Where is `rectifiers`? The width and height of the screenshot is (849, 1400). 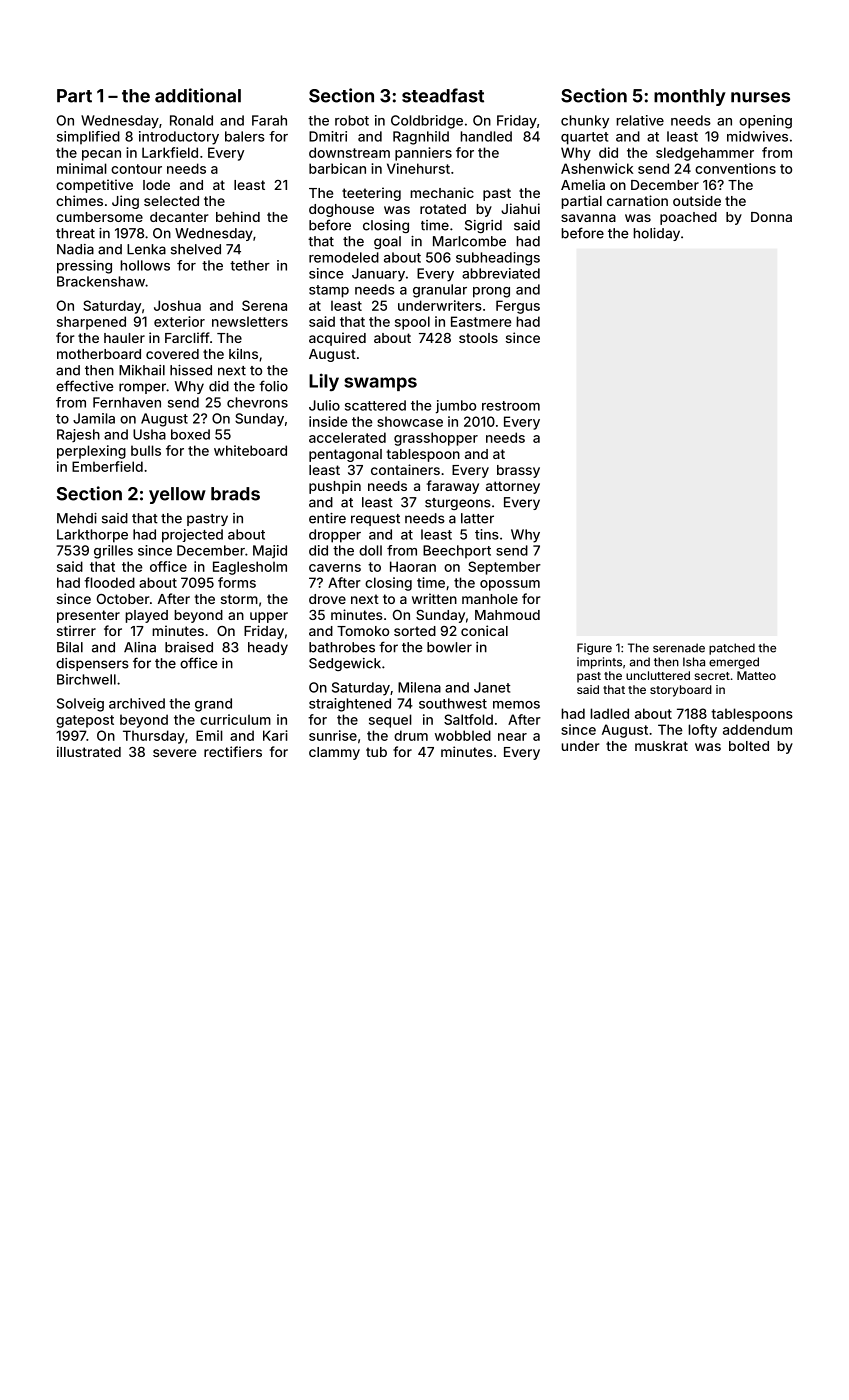
rectifiers is located at coordinates (233, 751).
